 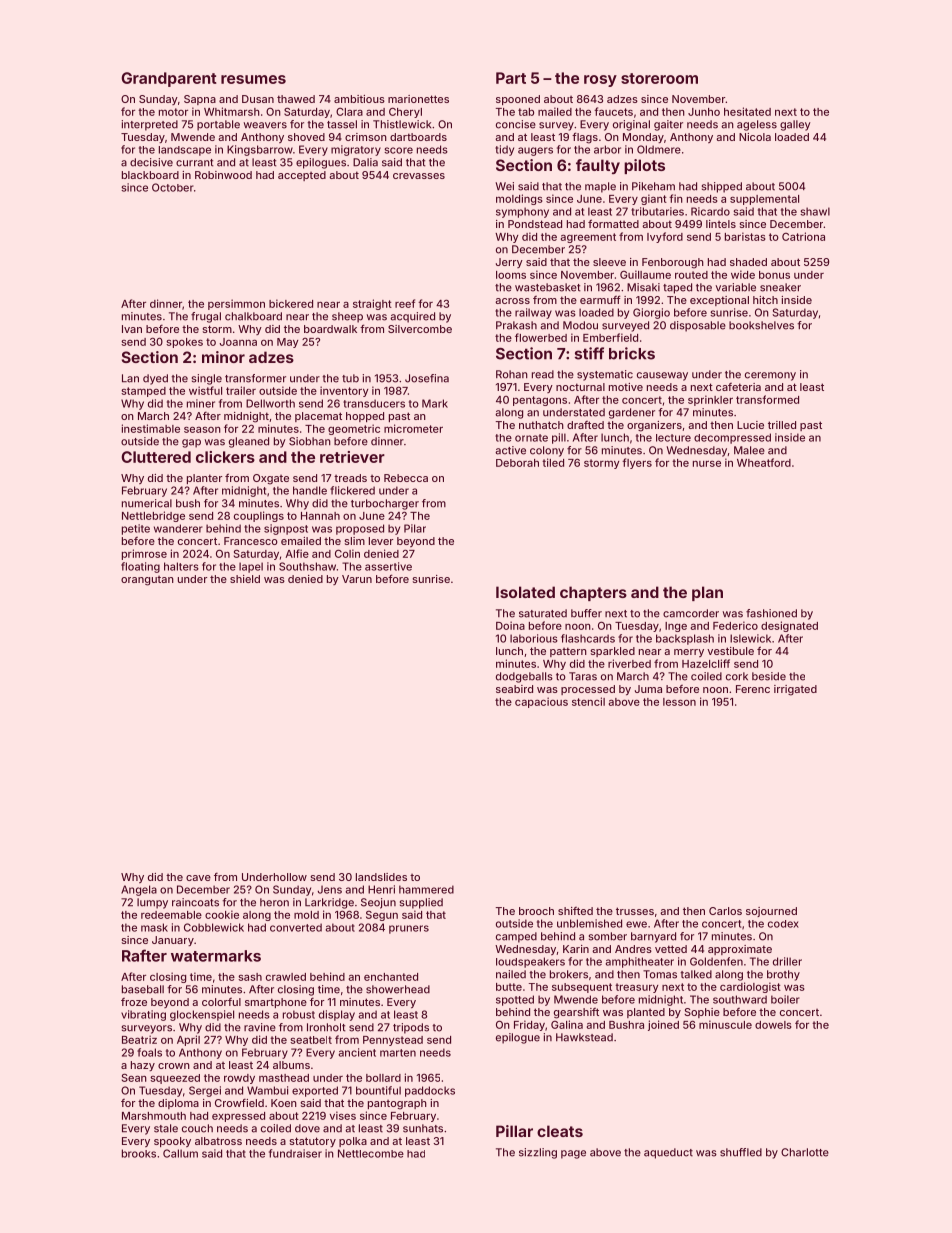 I want to click on Part, so click(x=511, y=78).
